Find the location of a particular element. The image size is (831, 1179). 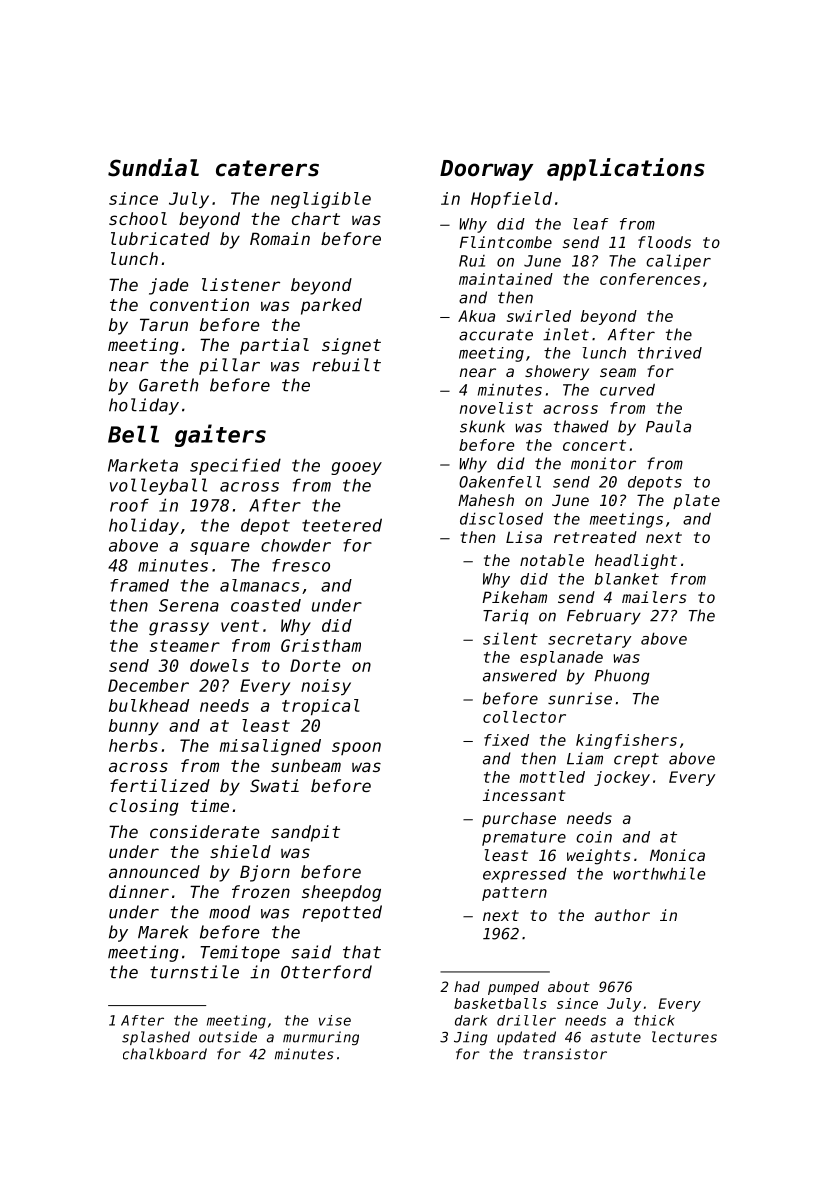

mood is located at coordinates (229, 912).
